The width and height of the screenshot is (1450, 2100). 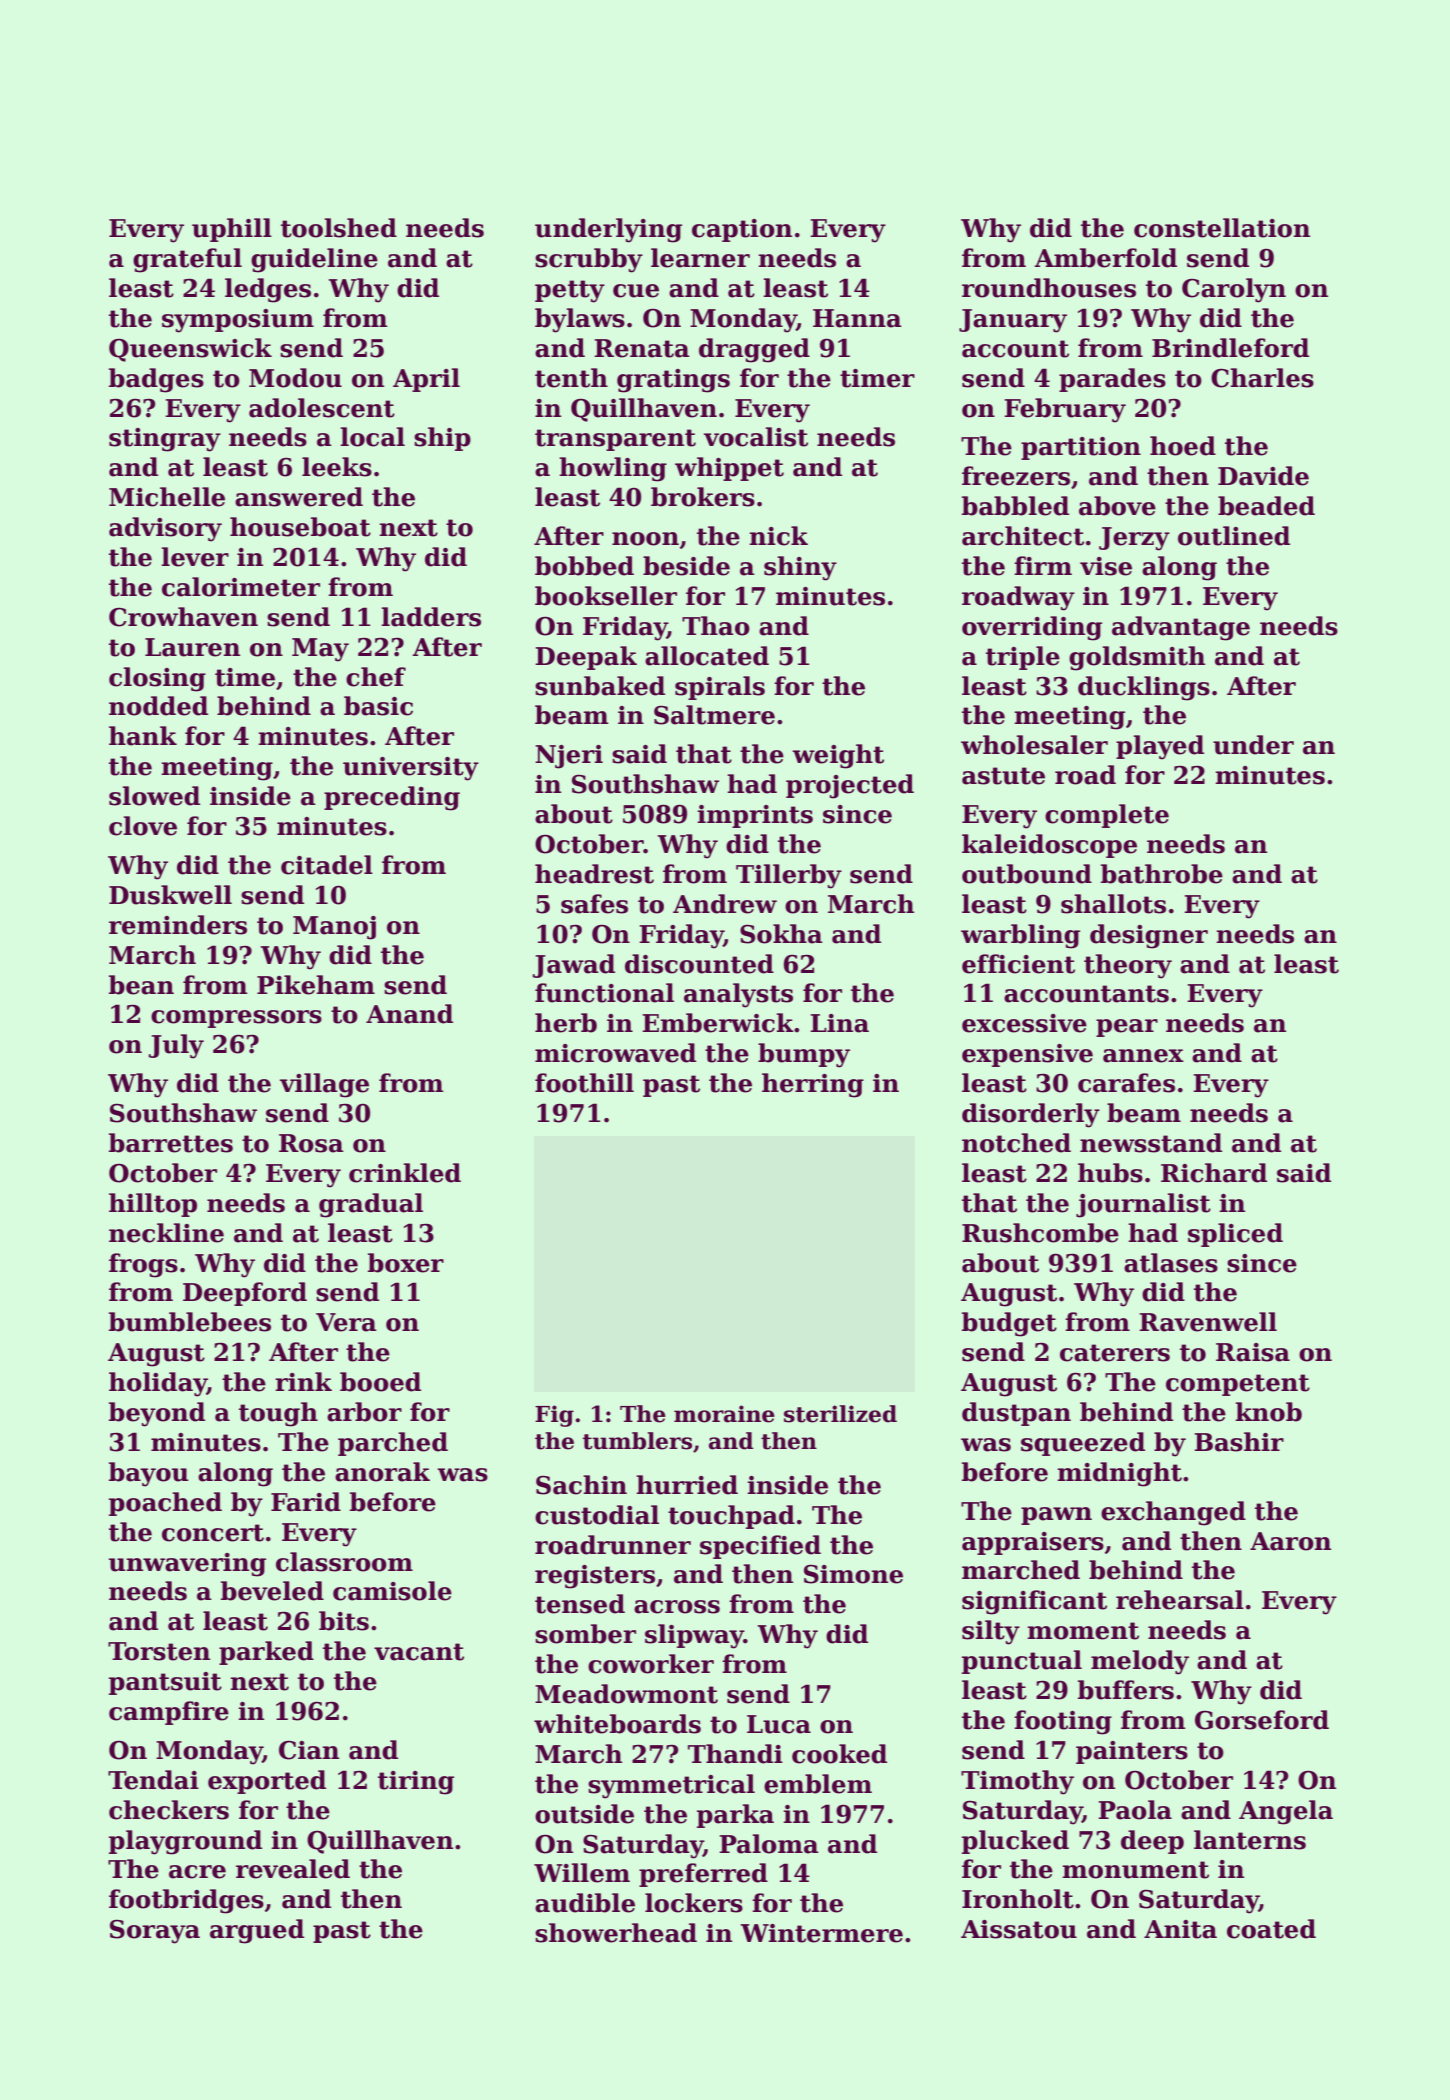 What do you see at coordinates (742, 230) in the screenshot?
I see `caption` at bounding box center [742, 230].
